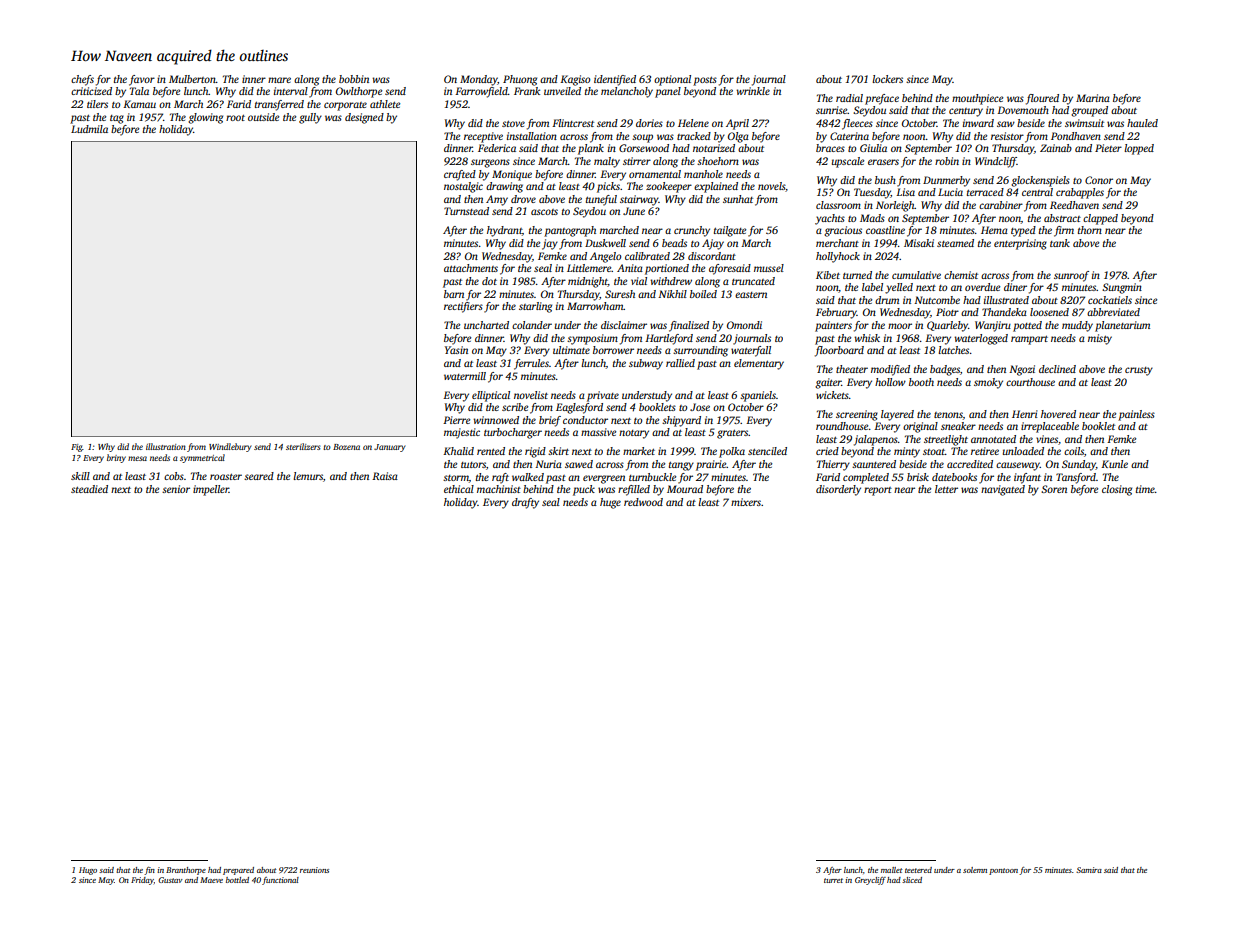  What do you see at coordinates (887, 79) in the screenshot?
I see `lockers` at bounding box center [887, 79].
